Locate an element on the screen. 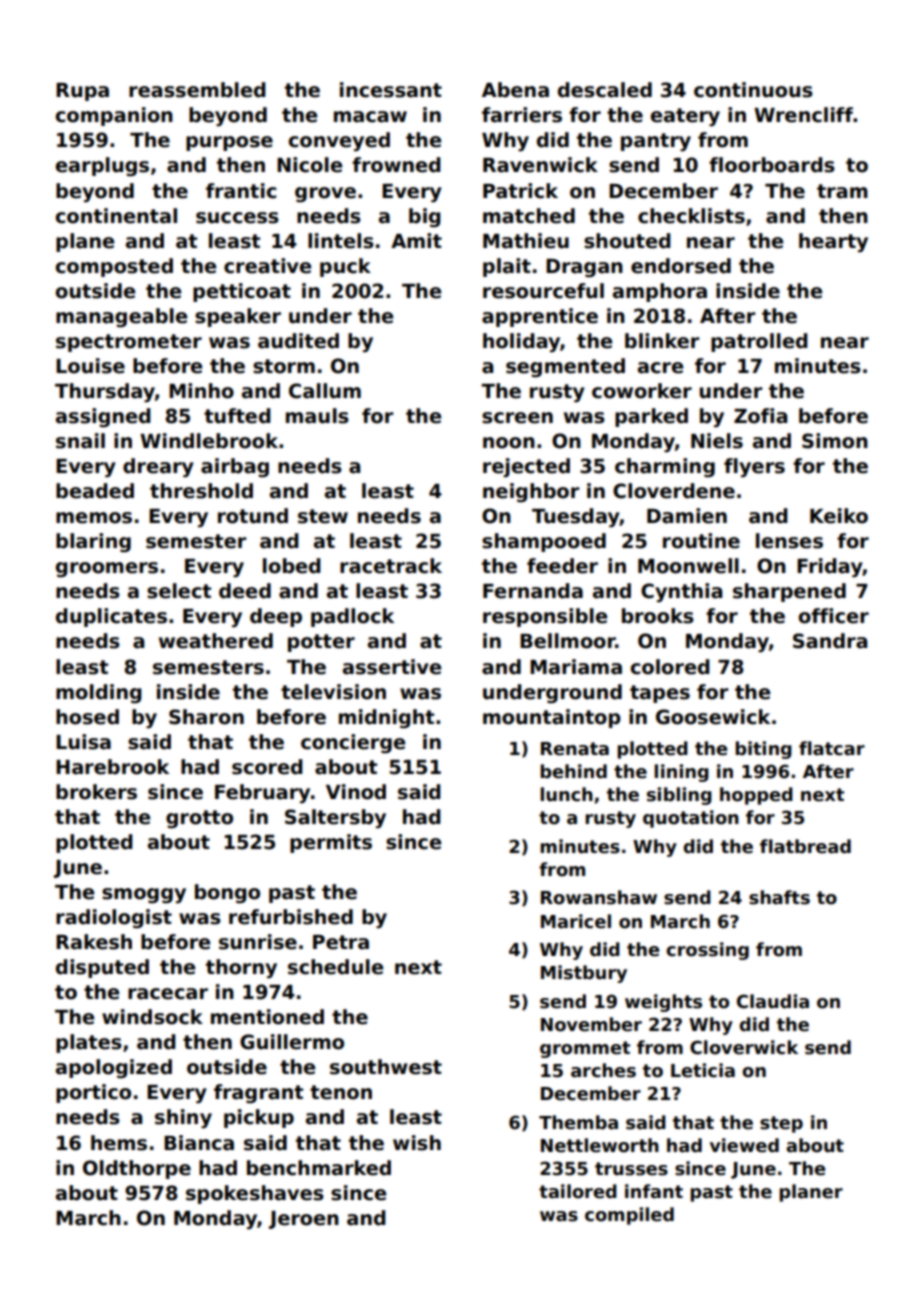 The width and height of the screenshot is (924, 1311). Claudia is located at coordinates (773, 1001).
